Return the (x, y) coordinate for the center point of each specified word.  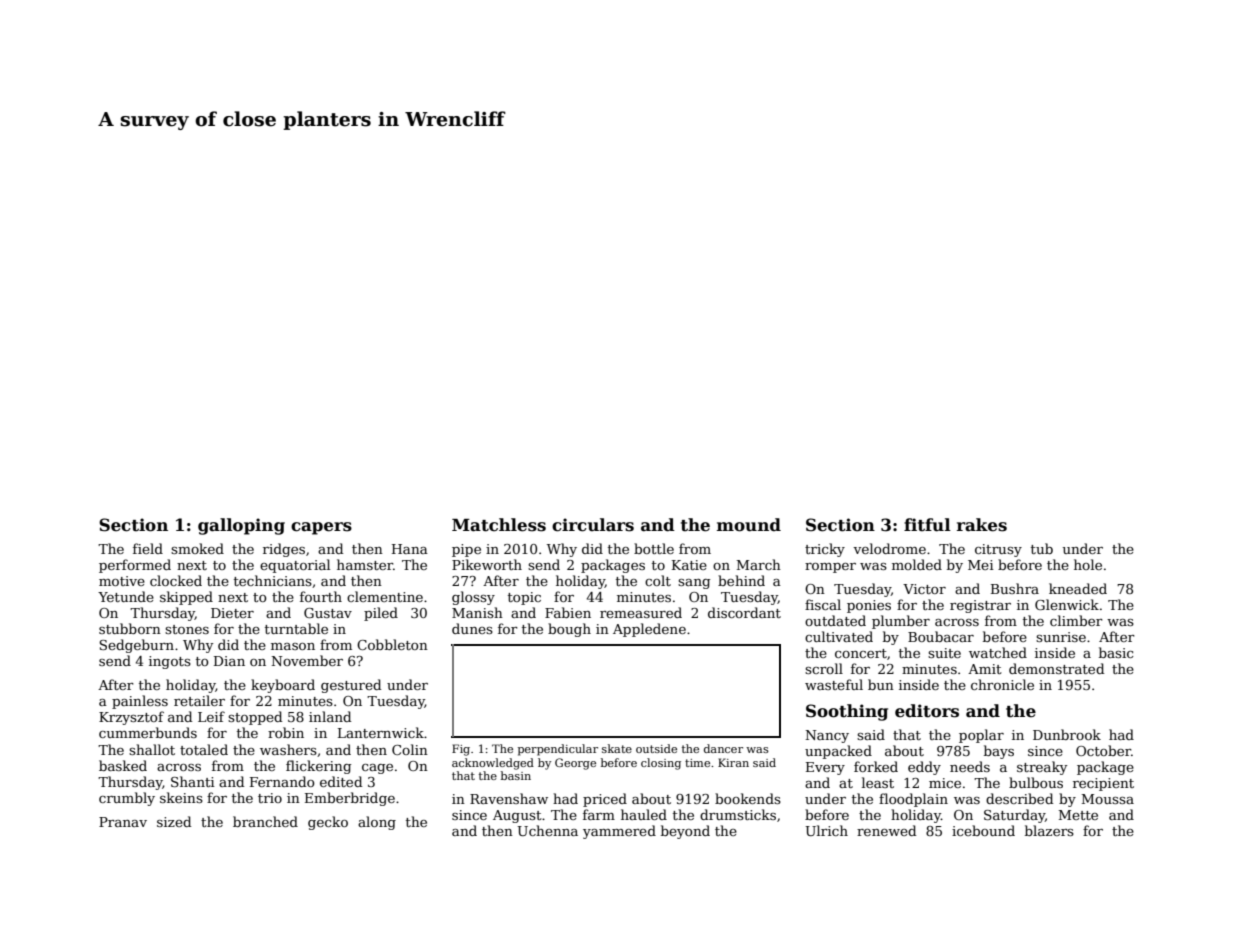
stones (187, 629)
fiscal (823, 604)
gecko (328, 823)
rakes (982, 525)
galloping (241, 526)
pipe (466, 550)
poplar (981, 736)
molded (917, 564)
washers (288, 749)
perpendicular (558, 750)
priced (605, 800)
